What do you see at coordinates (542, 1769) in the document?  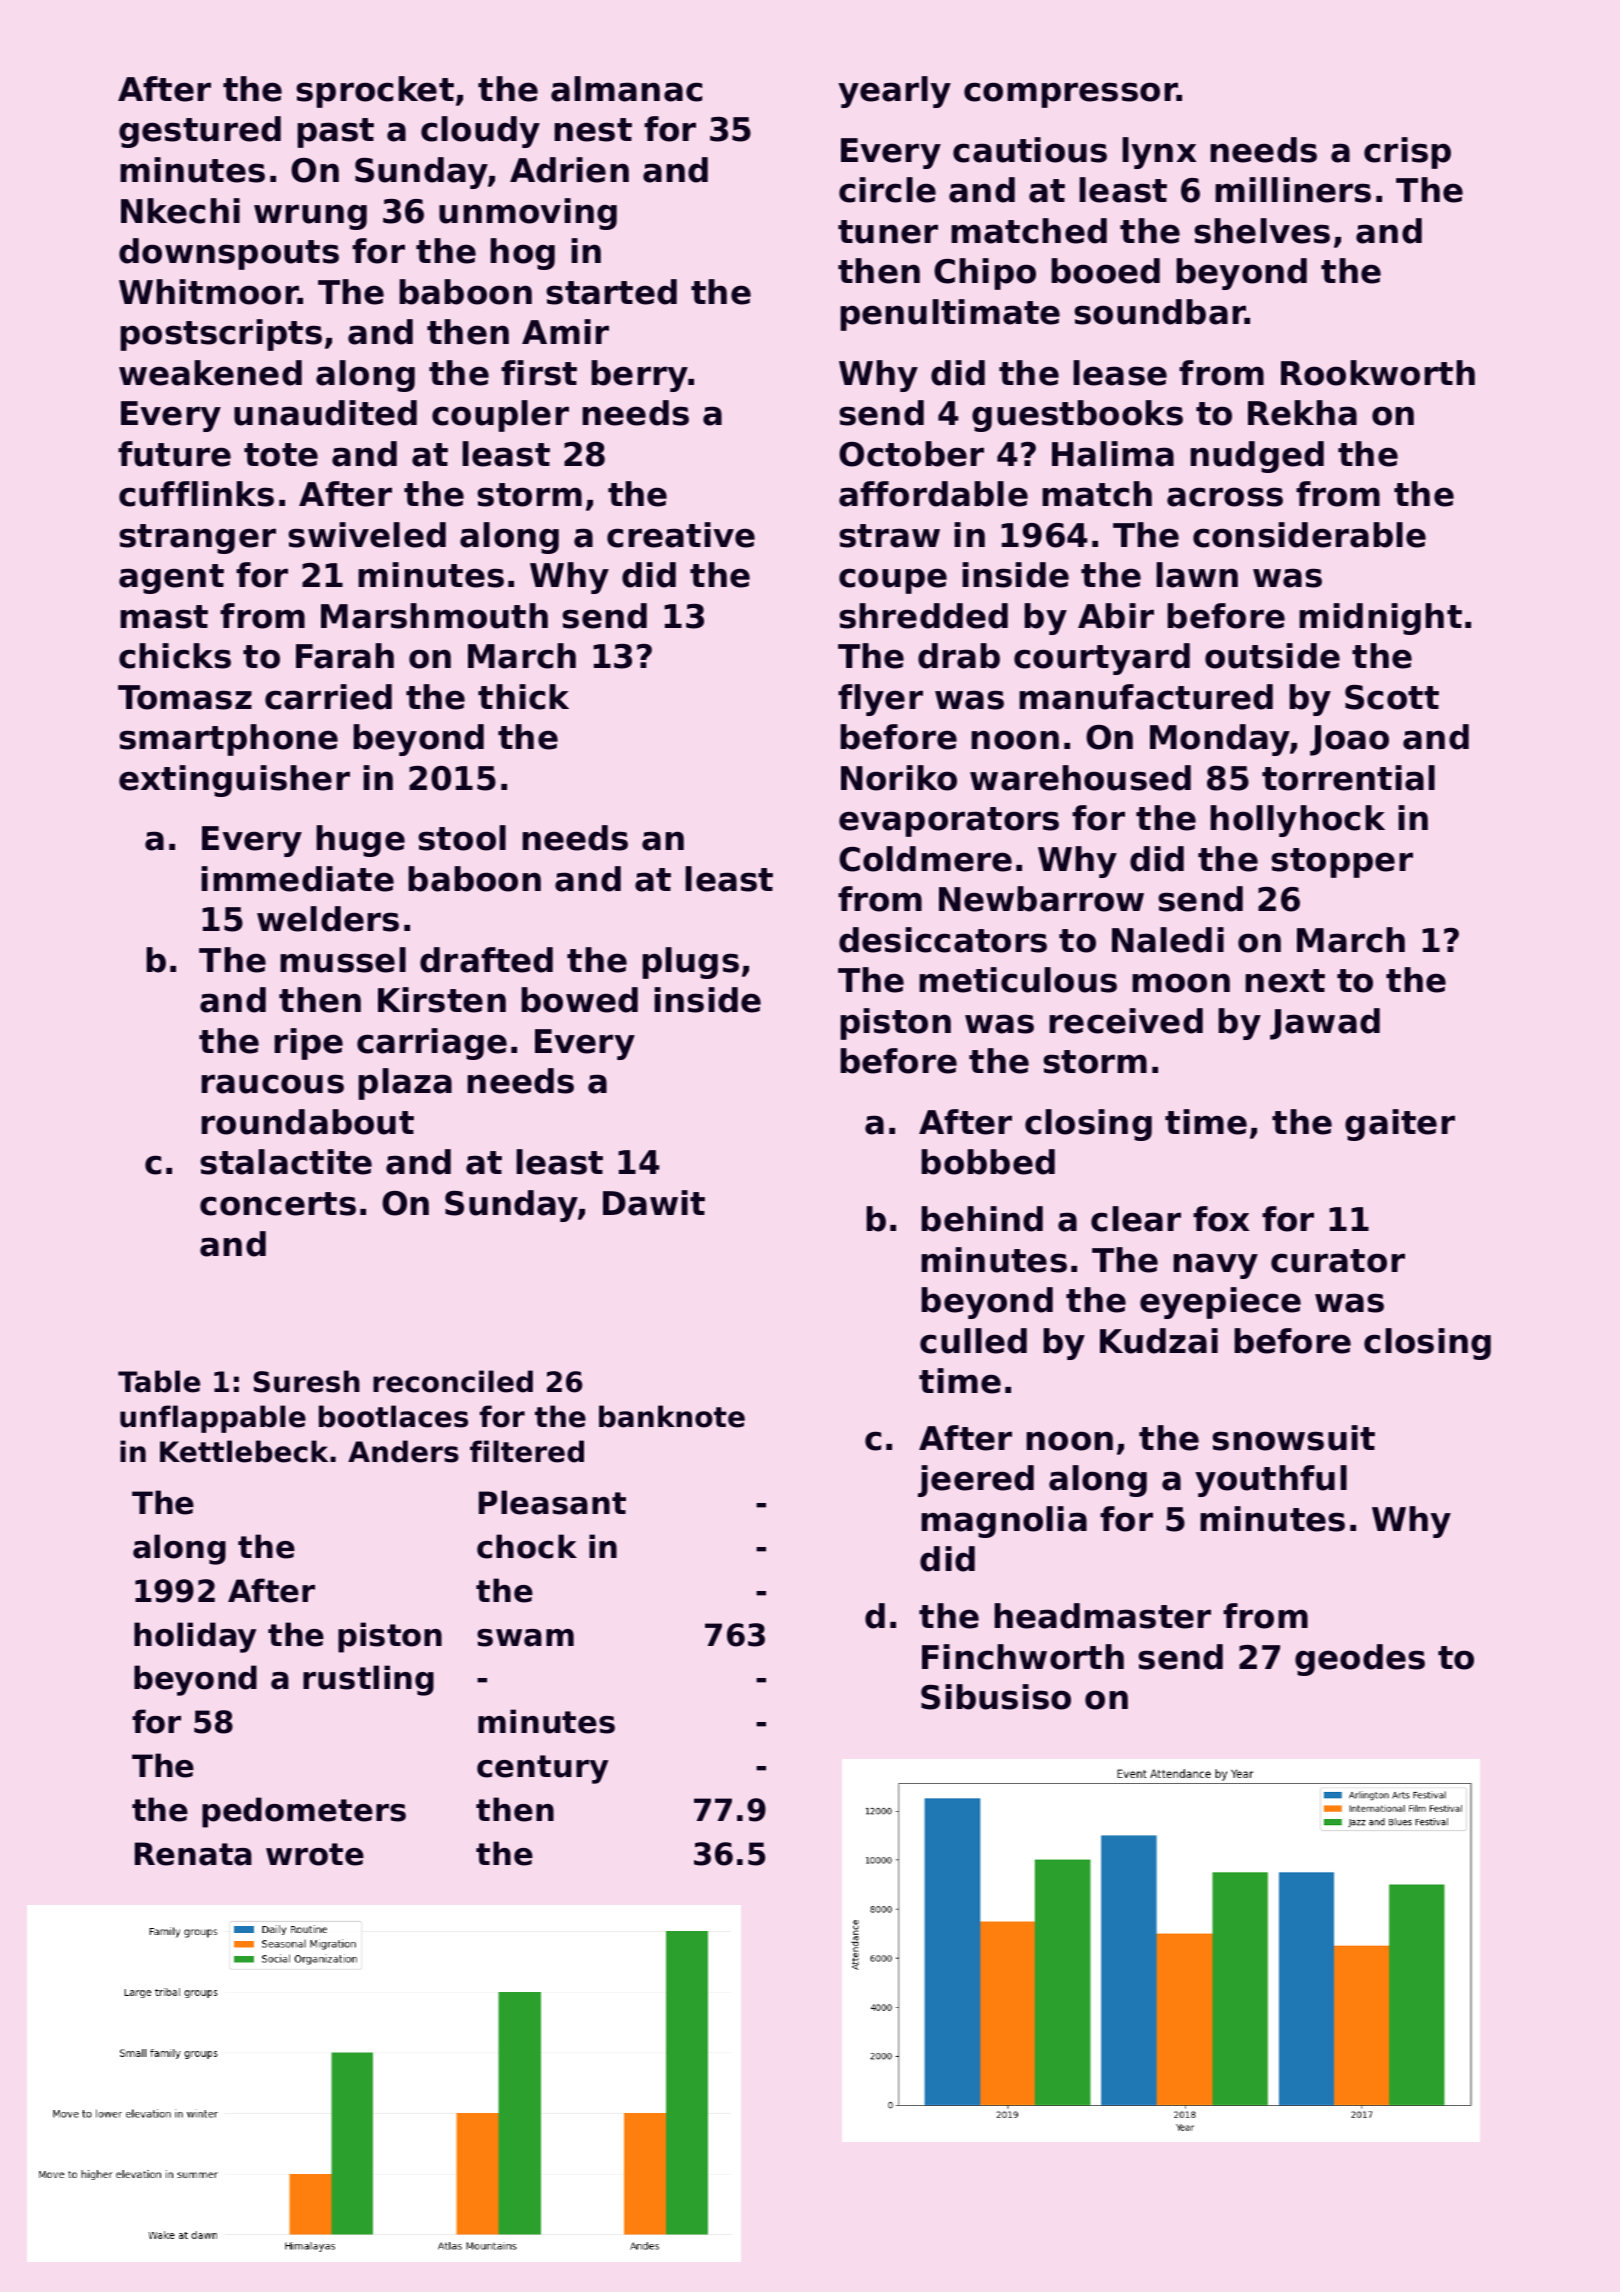 I see `century` at bounding box center [542, 1769].
